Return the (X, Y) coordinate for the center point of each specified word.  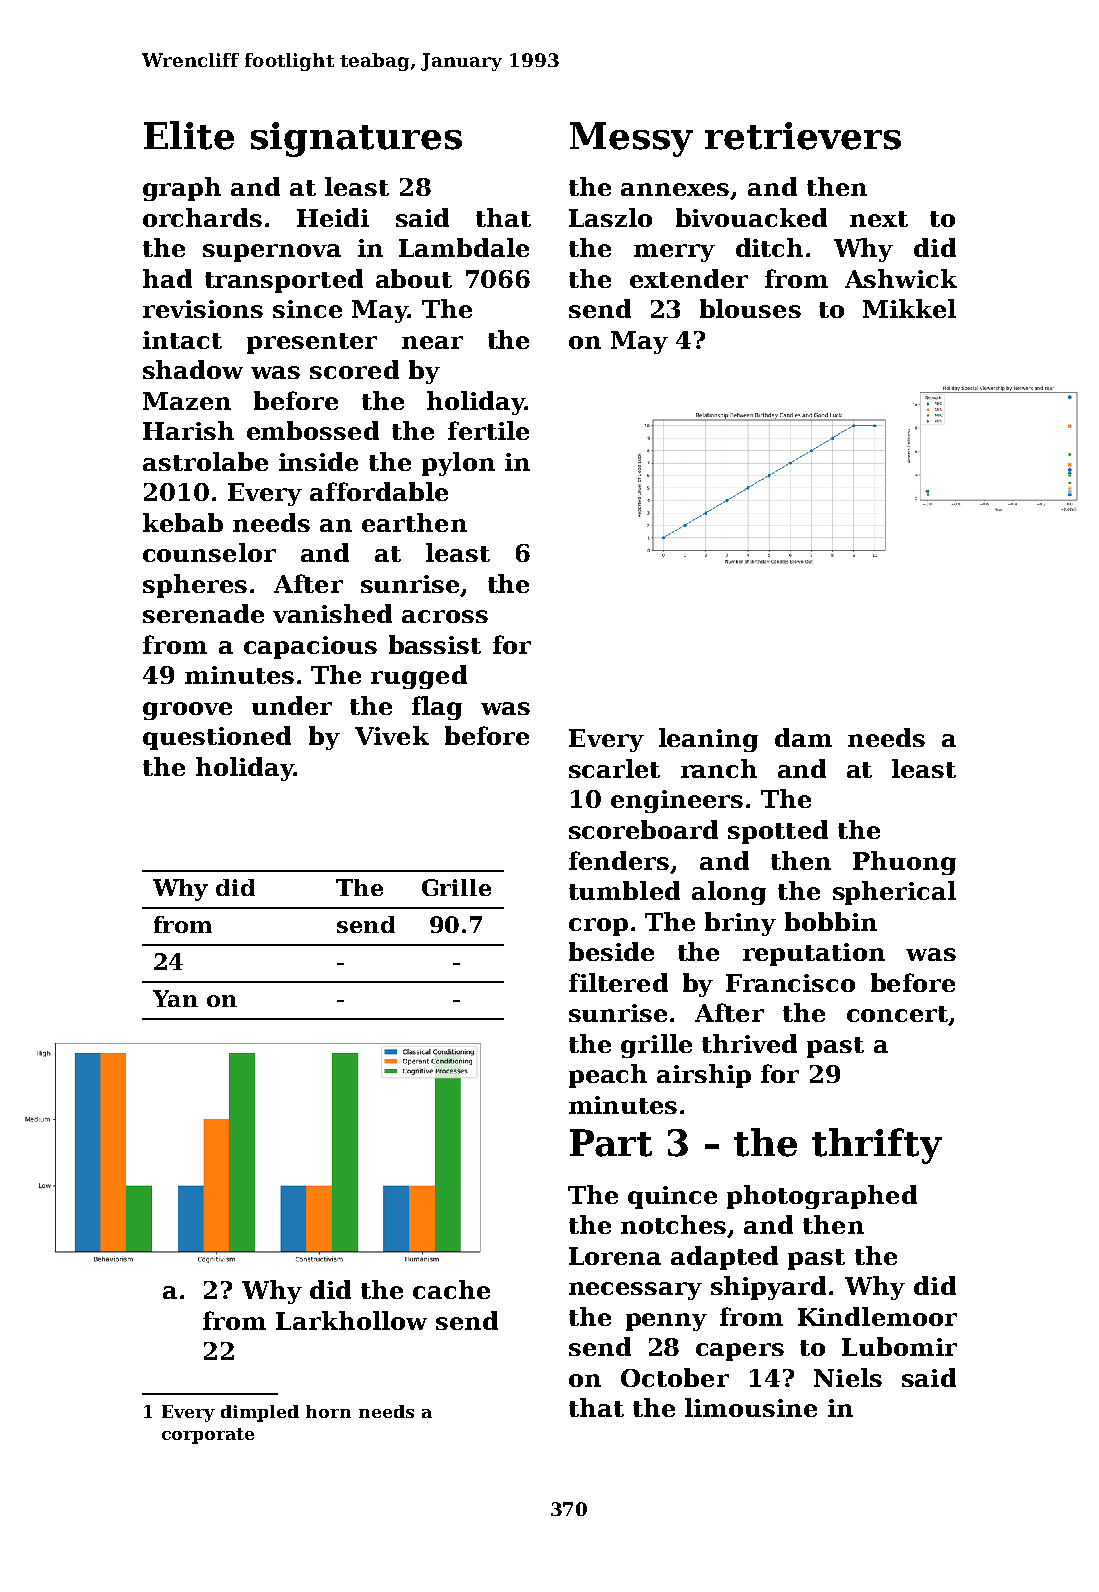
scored (354, 369)
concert (897, 1014)
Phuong (904, 863)
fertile (488, 430)
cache (451, 1289)
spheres (195, 586)
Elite (189, 135)
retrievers (803, 136)
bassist (435, 644)
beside (611, 951)
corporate (208, 1436)
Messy (631, 139)
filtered (618, 982)
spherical (894, 893)
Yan (175, 998)
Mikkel (909, 308)
